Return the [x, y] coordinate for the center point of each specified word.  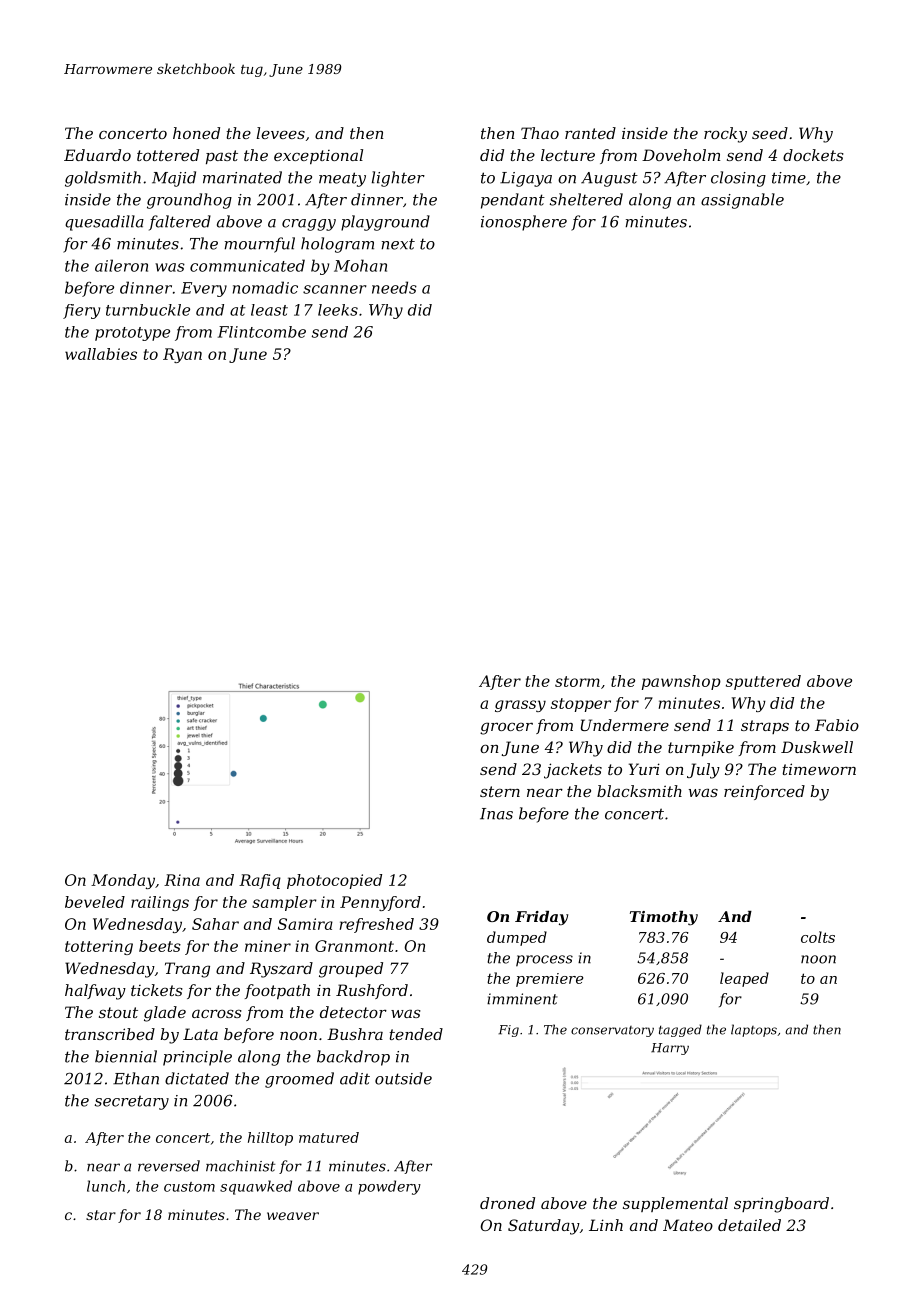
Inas [496, 814]
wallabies [101, 354]
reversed [169, 1166]
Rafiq [260, 881]
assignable [742, 201]
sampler [284, 903]
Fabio [837, 725]
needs [394, 287]
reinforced [764, 792]
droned [507, 1203]
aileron [121, 265]
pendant [513, 201]
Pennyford [380, 903]
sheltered [586, 199]
